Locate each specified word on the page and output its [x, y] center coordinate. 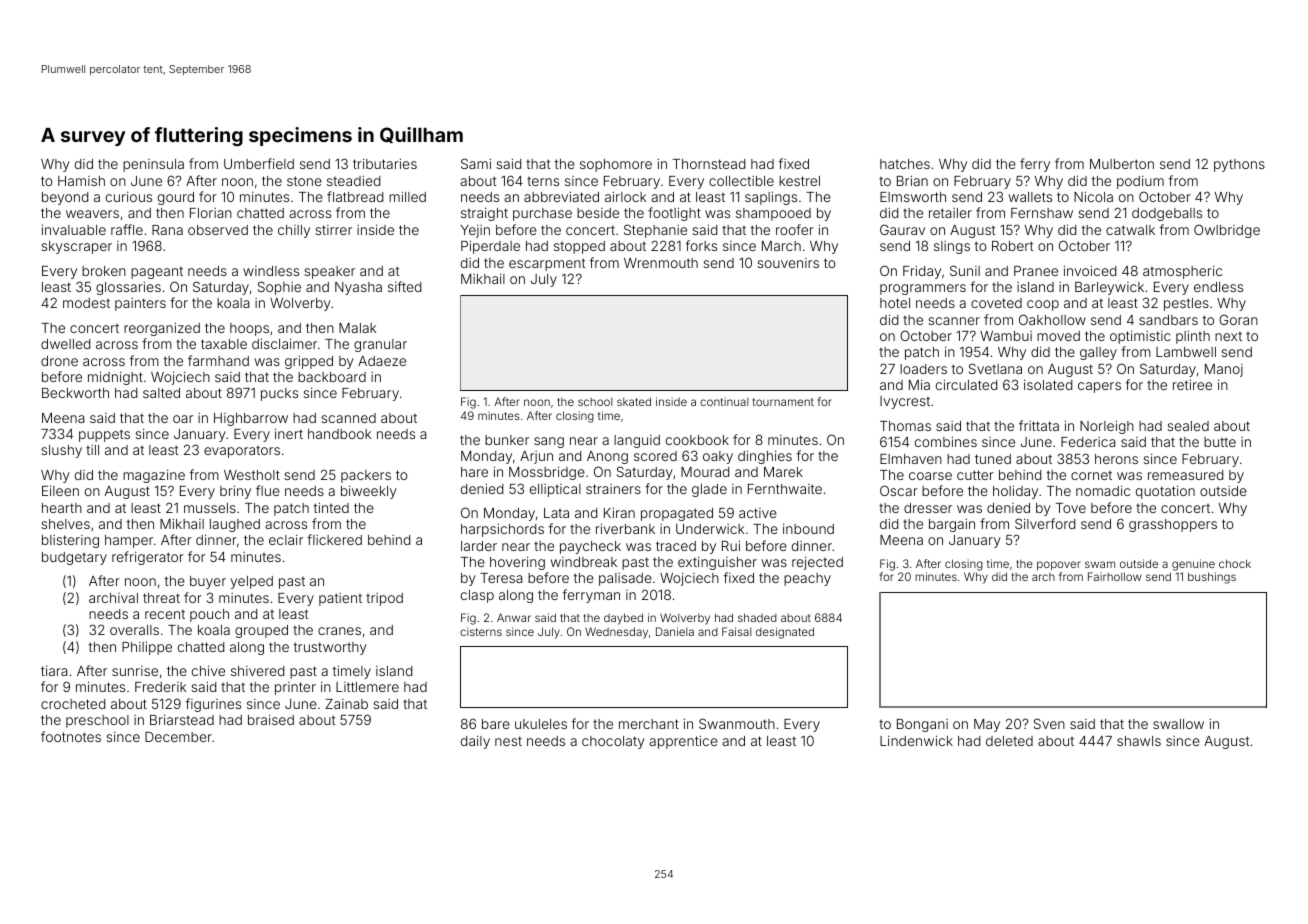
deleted [1009, 741]
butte [1220, 442]
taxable [224, 344]
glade [709, 490]
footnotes [71, 736]
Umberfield [259, 163]
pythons [1239, 165]
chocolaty [613, 742]
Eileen [60, 490]
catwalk [1130, 230]
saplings [771, 198]
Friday [922, 272]
